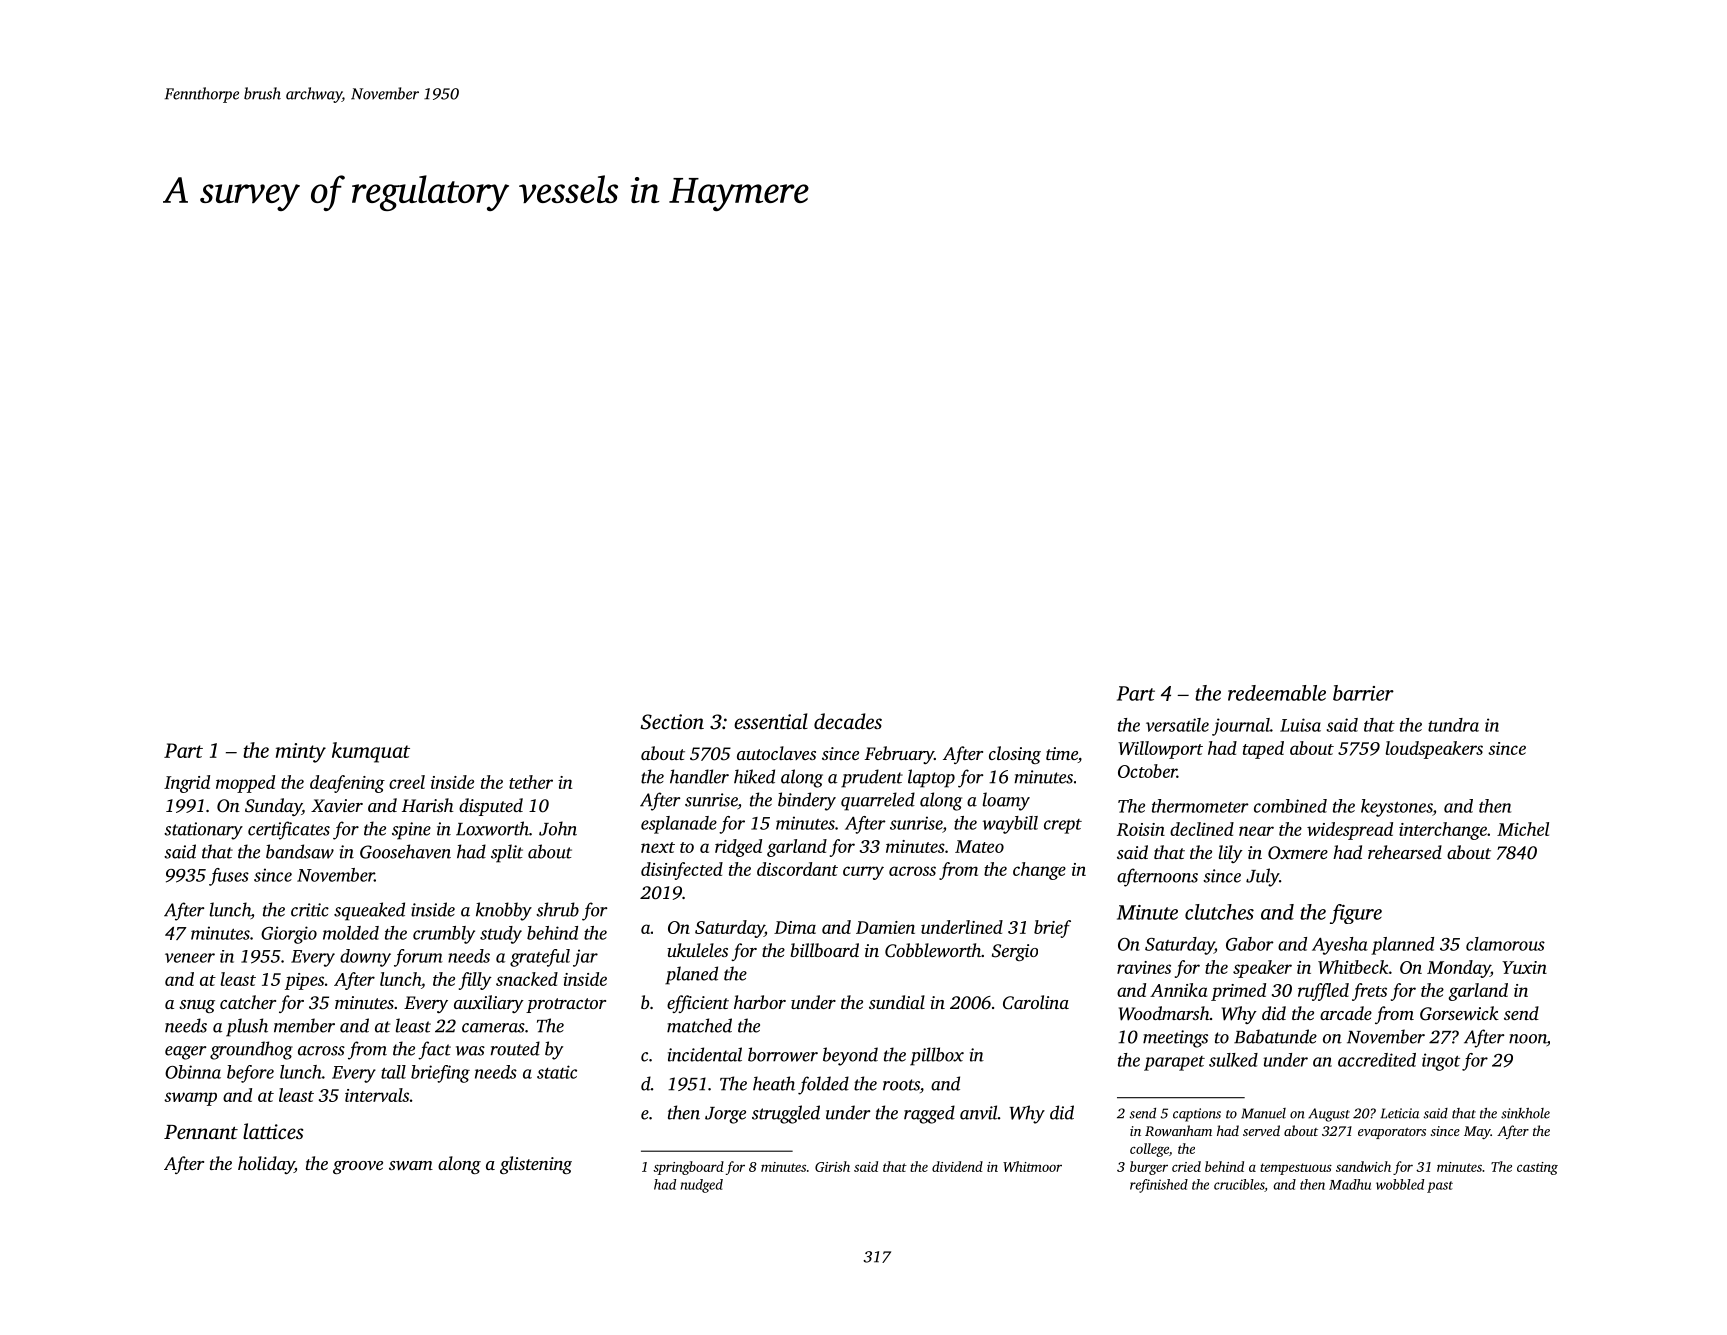  I want to click on holiday, so click(266, 1165).
